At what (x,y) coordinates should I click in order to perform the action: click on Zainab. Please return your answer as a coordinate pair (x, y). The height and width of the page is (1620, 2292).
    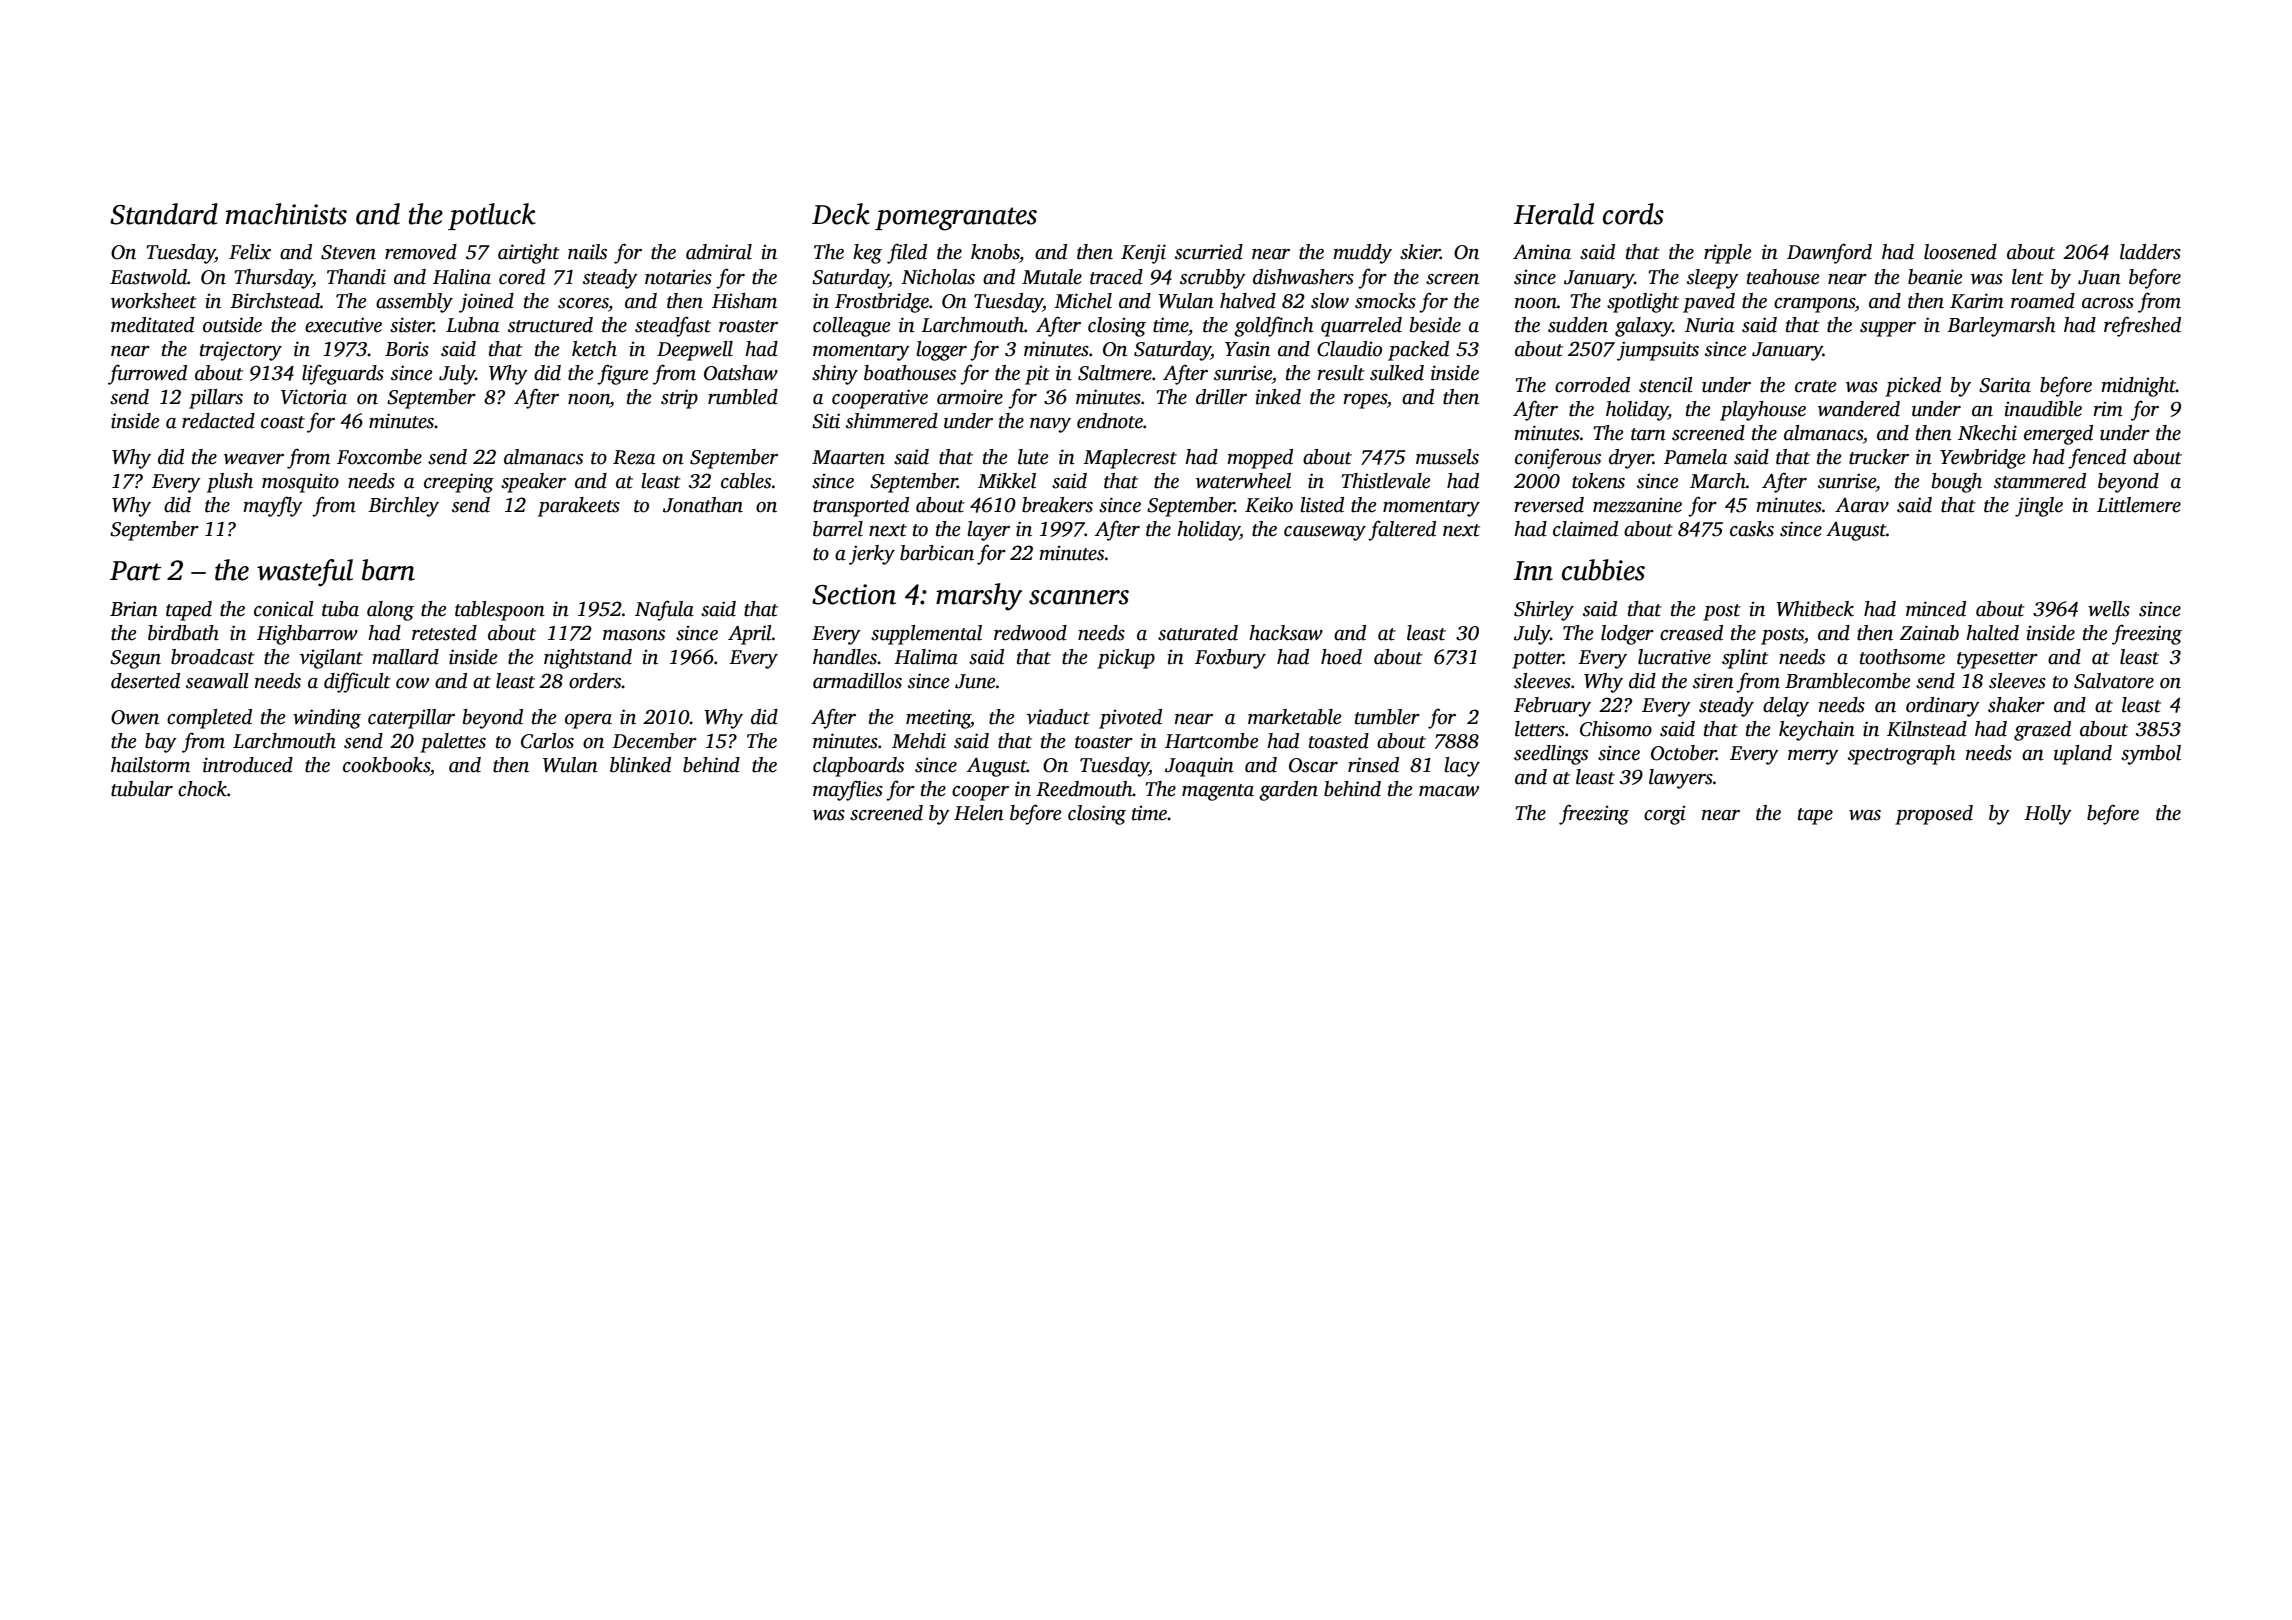
    Looking at the image, I should click on (1929, 633).
